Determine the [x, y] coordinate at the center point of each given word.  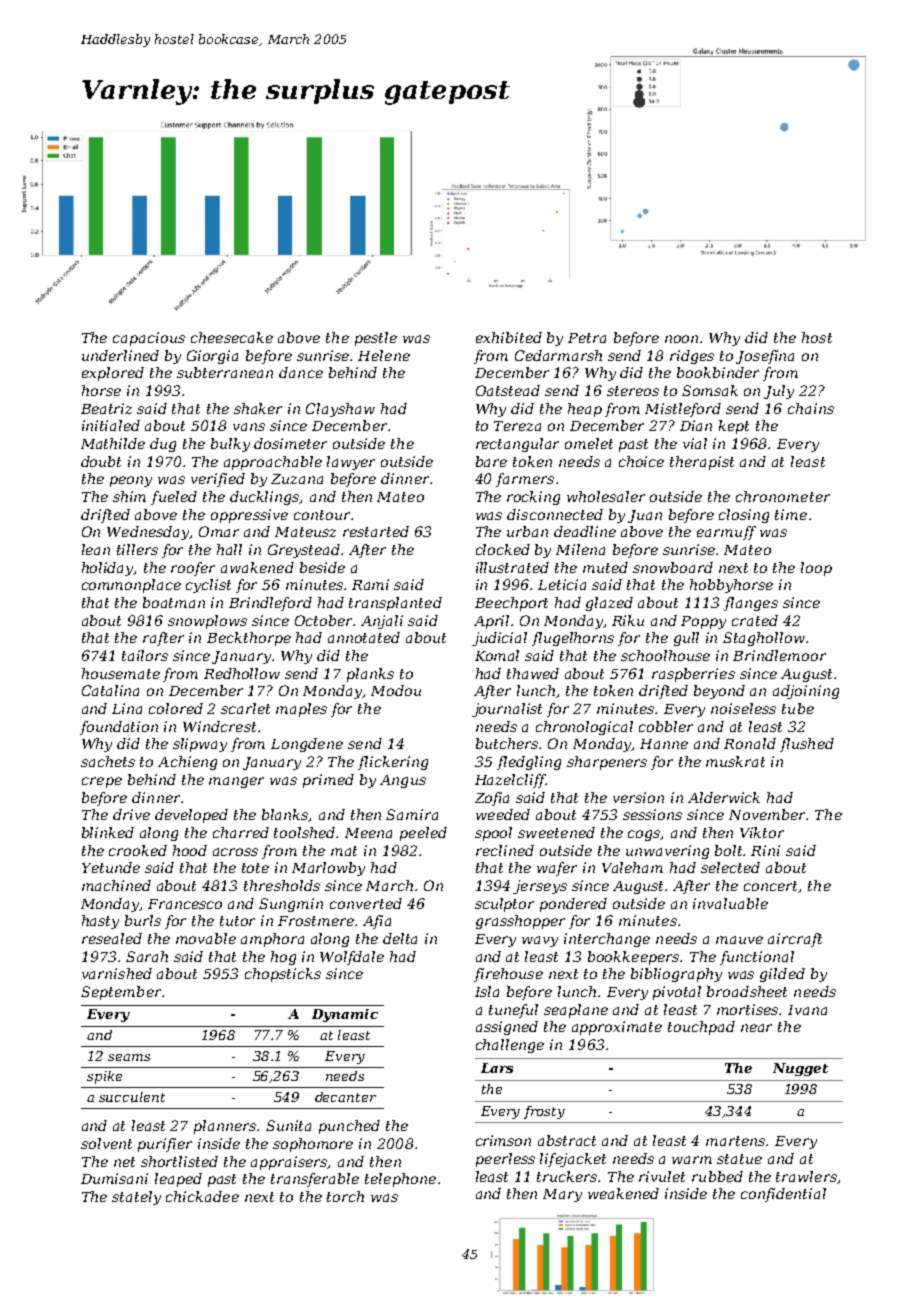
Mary [562, 1195]
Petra [587, 338]
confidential [783, 1195]
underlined [120, 355]
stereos [633, 391]
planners [226, 1127]
